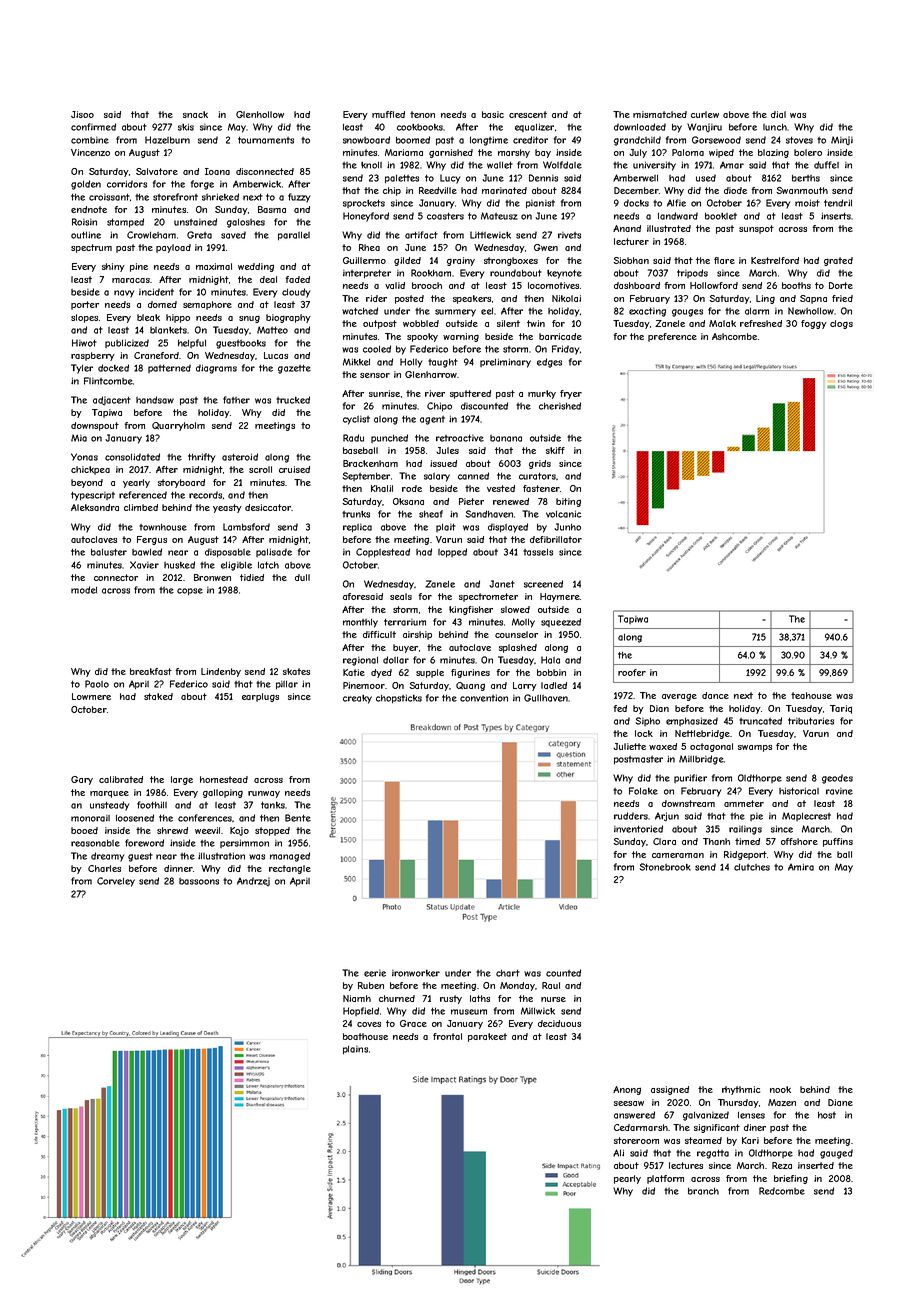 This screenshot has width=924, height=1308. What do you see at coordinates (514, 153) in the screenshot?
I see `marshy` at bounding box center [514, 153].
